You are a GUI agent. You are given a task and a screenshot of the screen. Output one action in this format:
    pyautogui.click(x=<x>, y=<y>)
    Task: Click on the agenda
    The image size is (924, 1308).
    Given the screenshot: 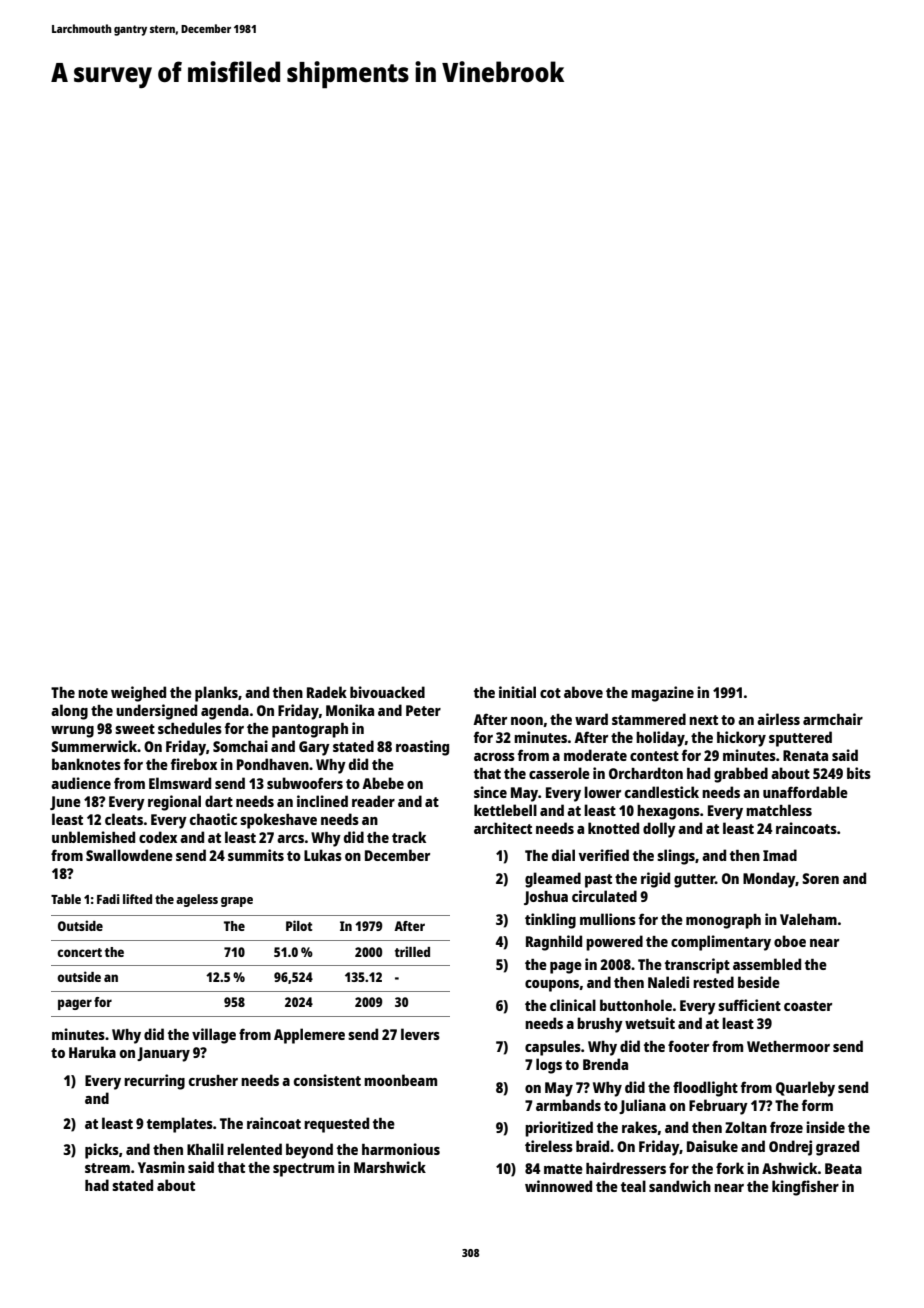 What is the action you would take?
    pyautogui.click(x=225, y=712)
